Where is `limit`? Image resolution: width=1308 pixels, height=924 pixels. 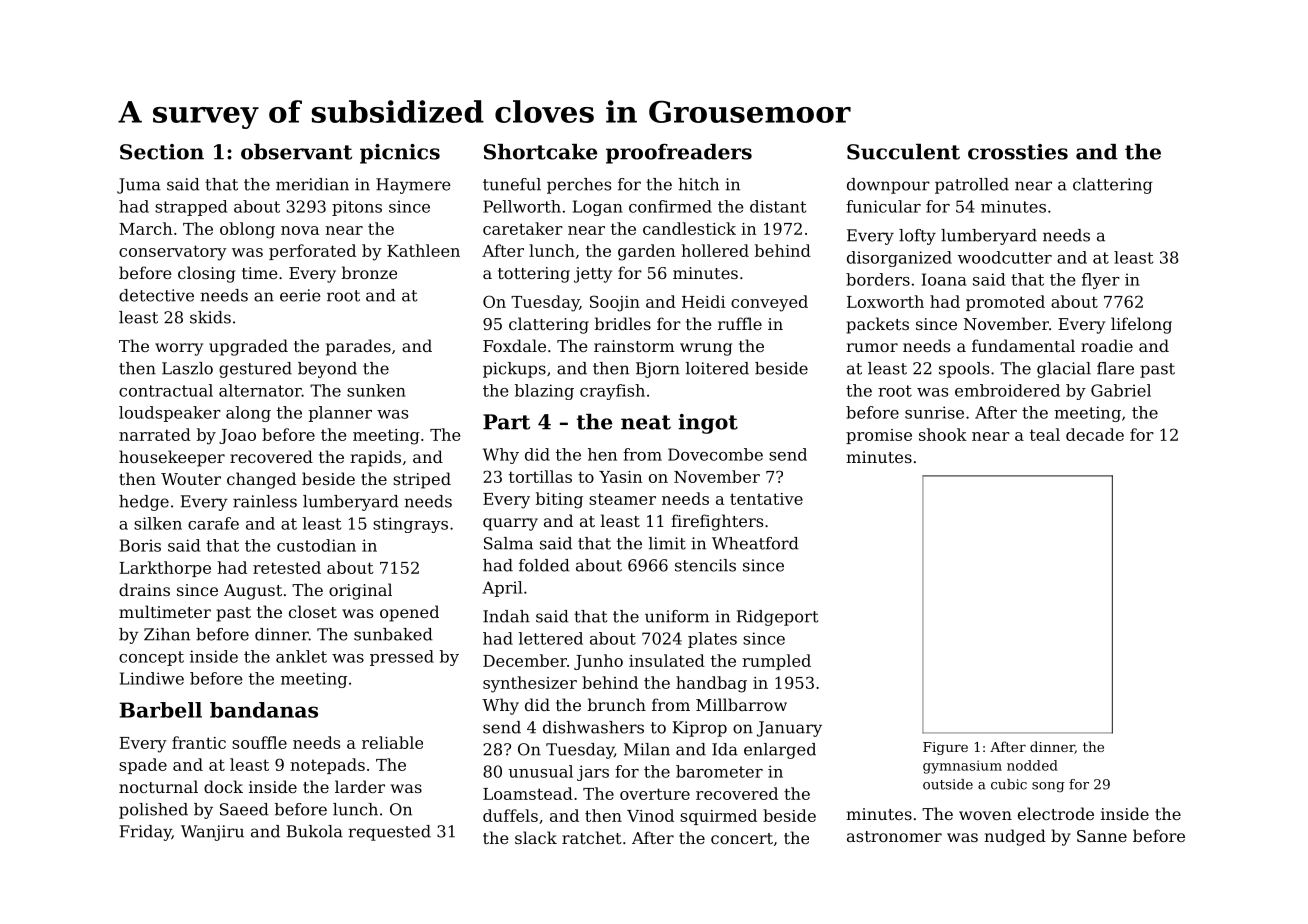
limit is located at coordinates (667, 543).
